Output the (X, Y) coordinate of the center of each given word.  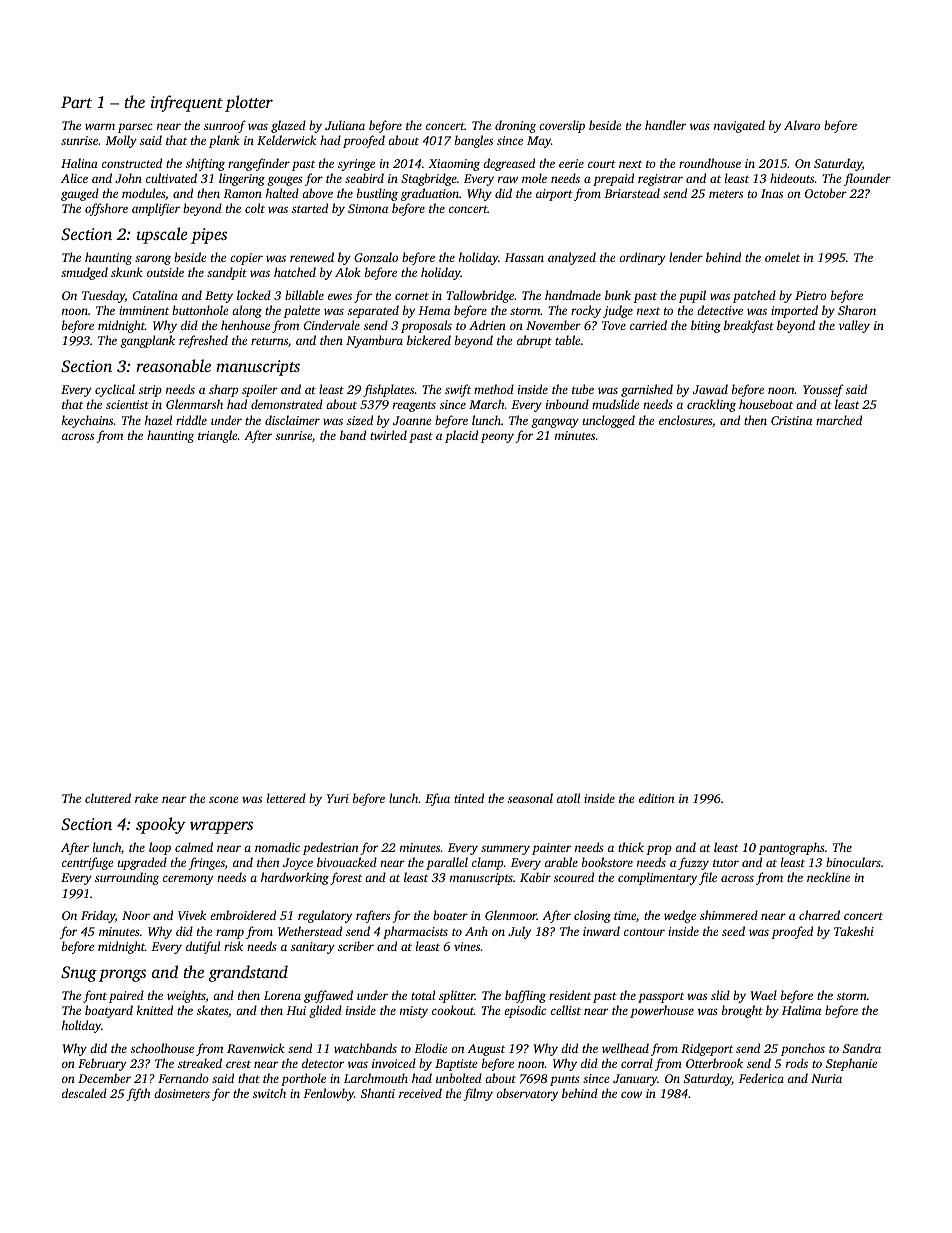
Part (76, 102)
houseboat (766, 404)
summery (505, 850)
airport (554, 195)
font (95, 996)
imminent (144, 310)
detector (323, 1063)
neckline (828, 877)
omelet (782, 257)
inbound (567, 404)
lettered (286, 798)
